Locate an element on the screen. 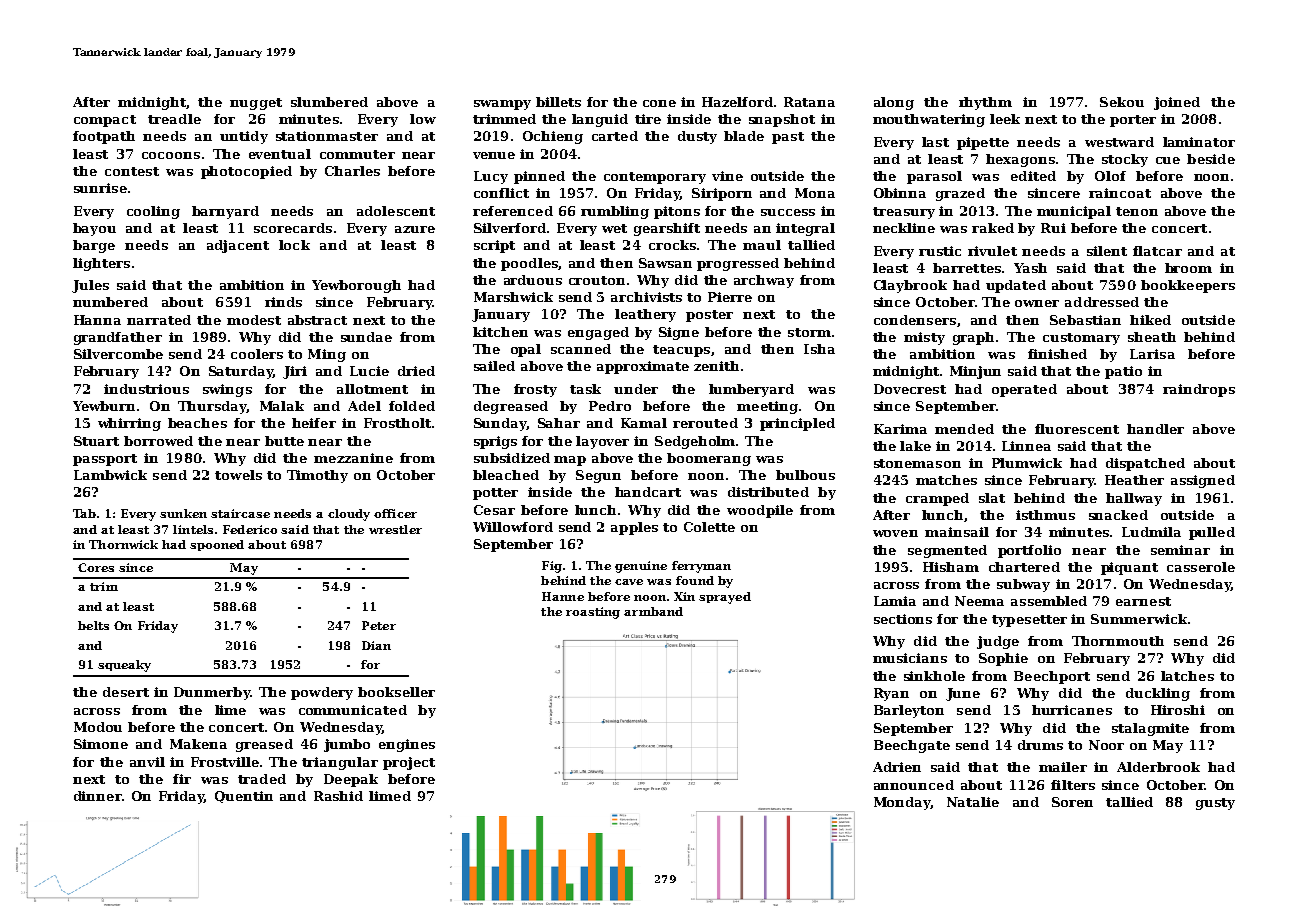 The height and width of the screenshot is (924, 1308). hallway is located at coordinates (1134, 499).
